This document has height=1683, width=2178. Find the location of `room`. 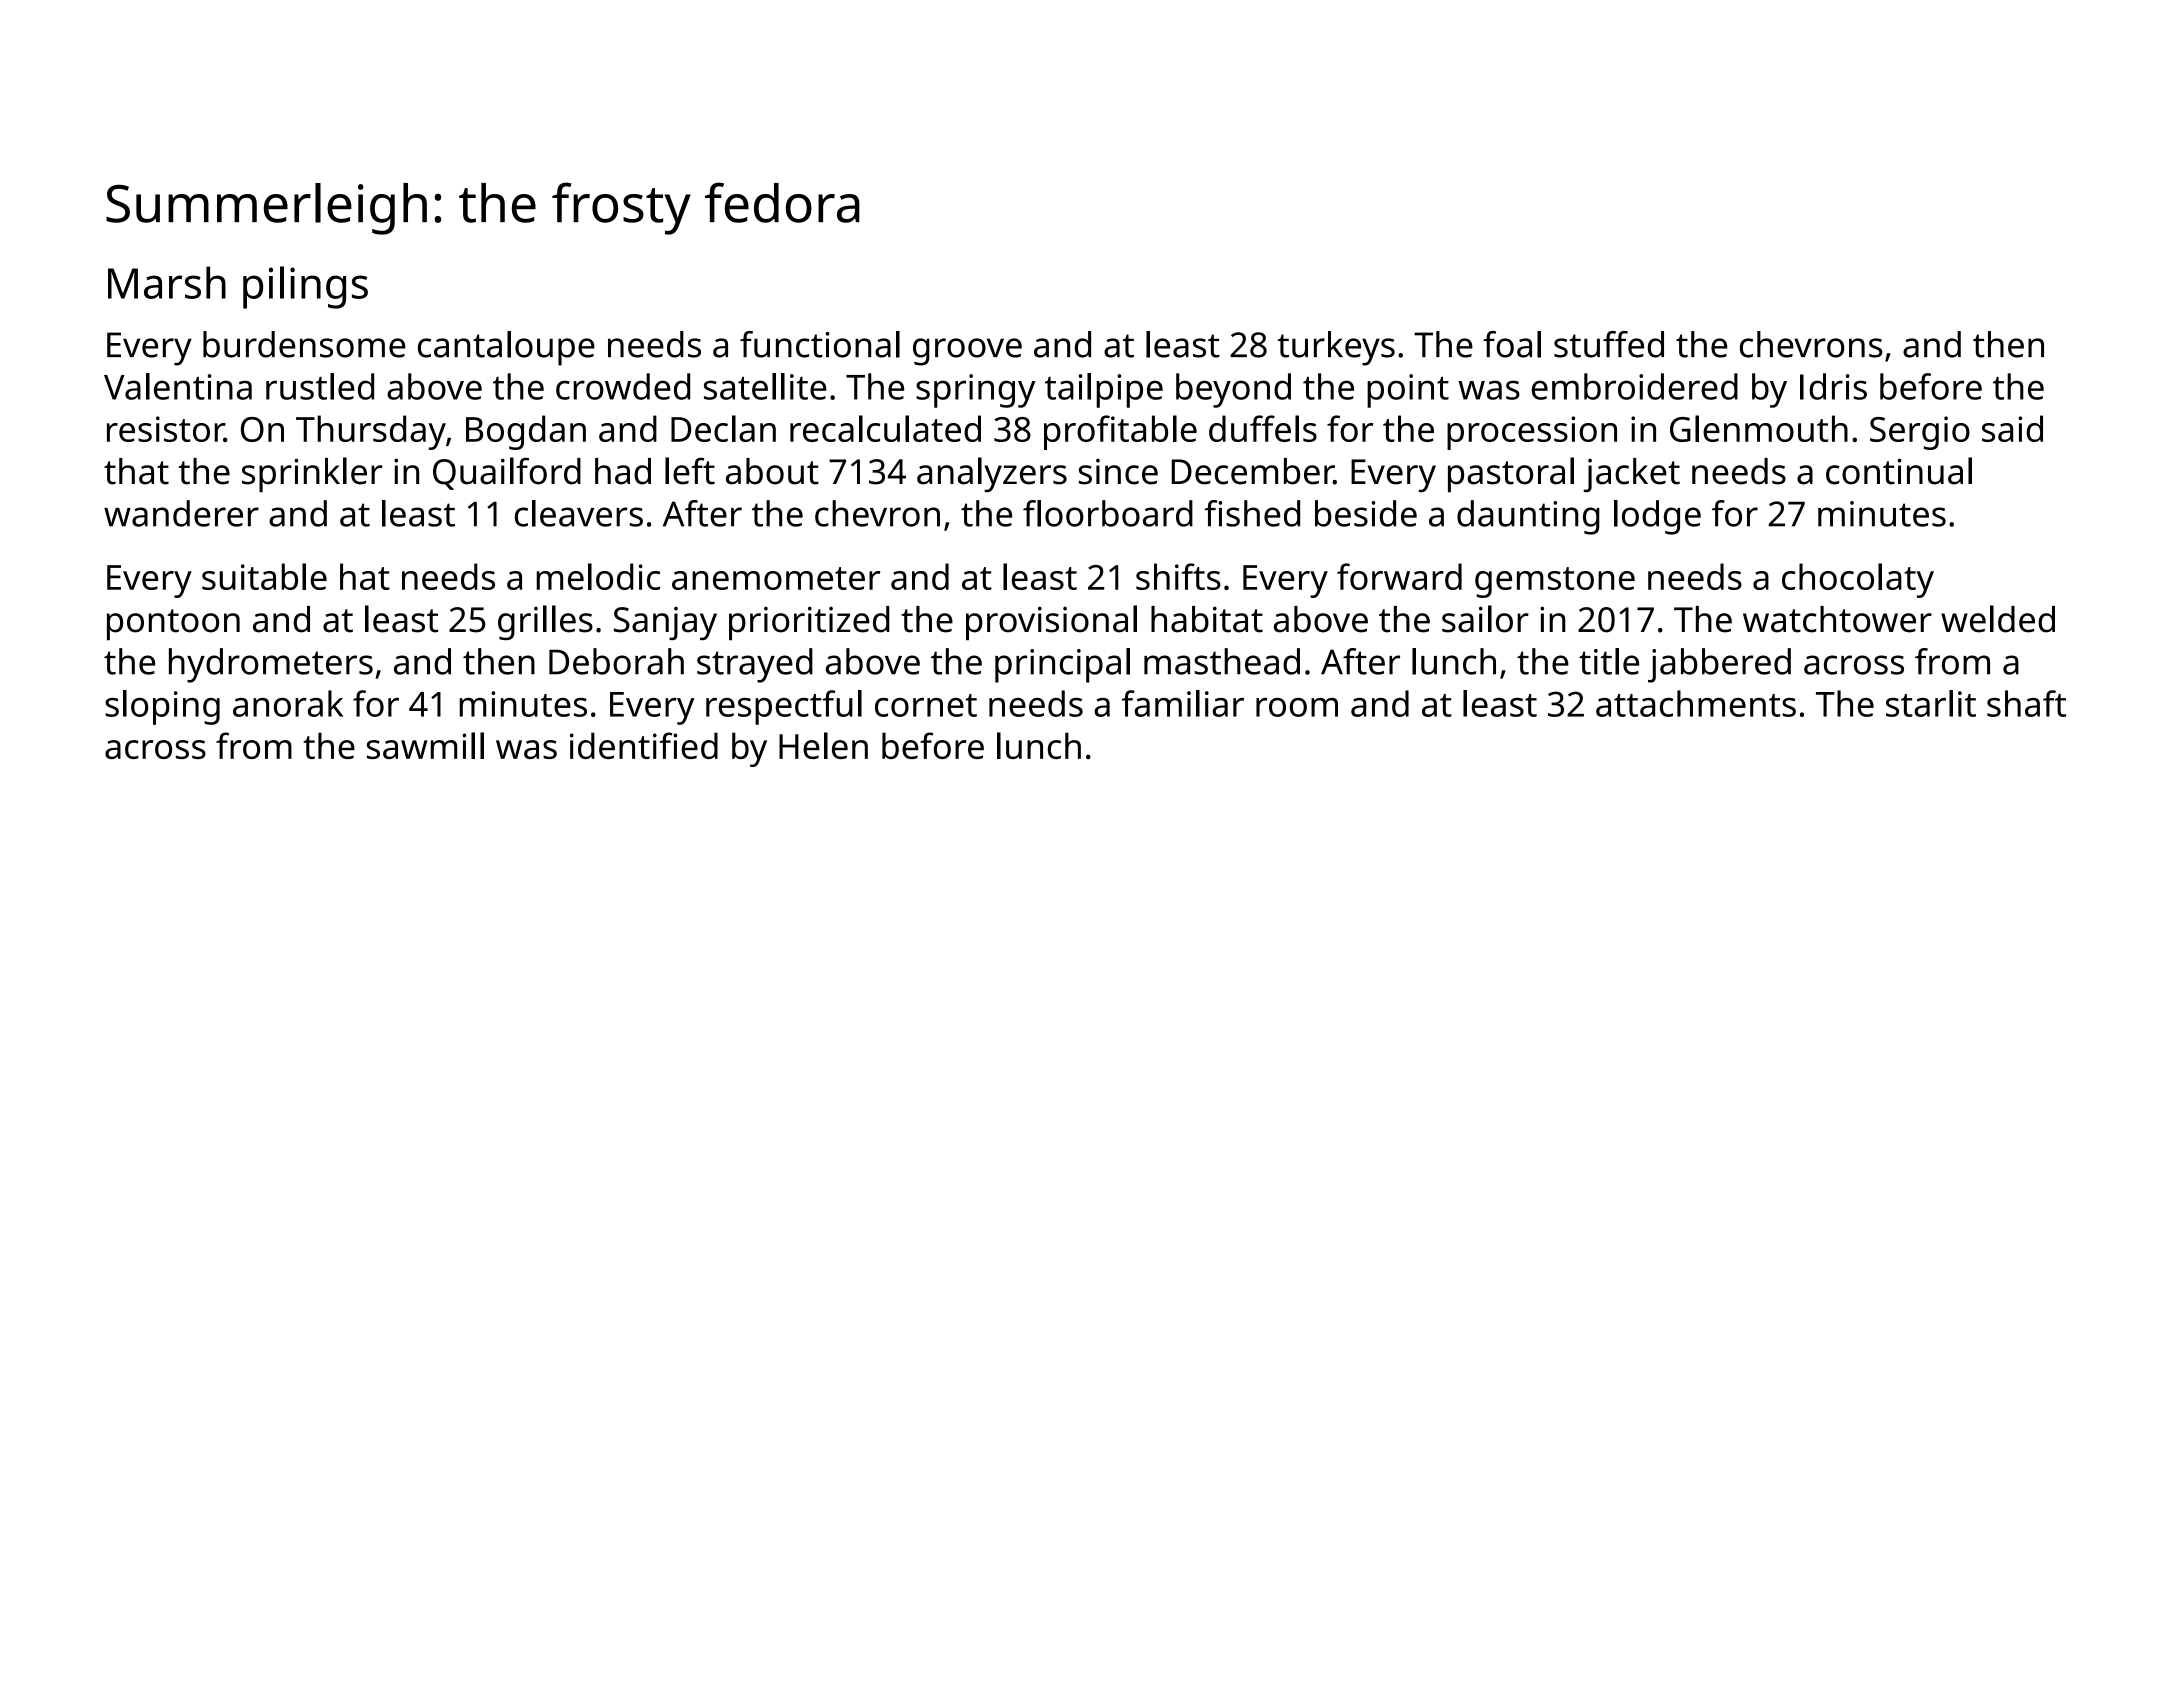

room is located at coordinates (1297, 707).
